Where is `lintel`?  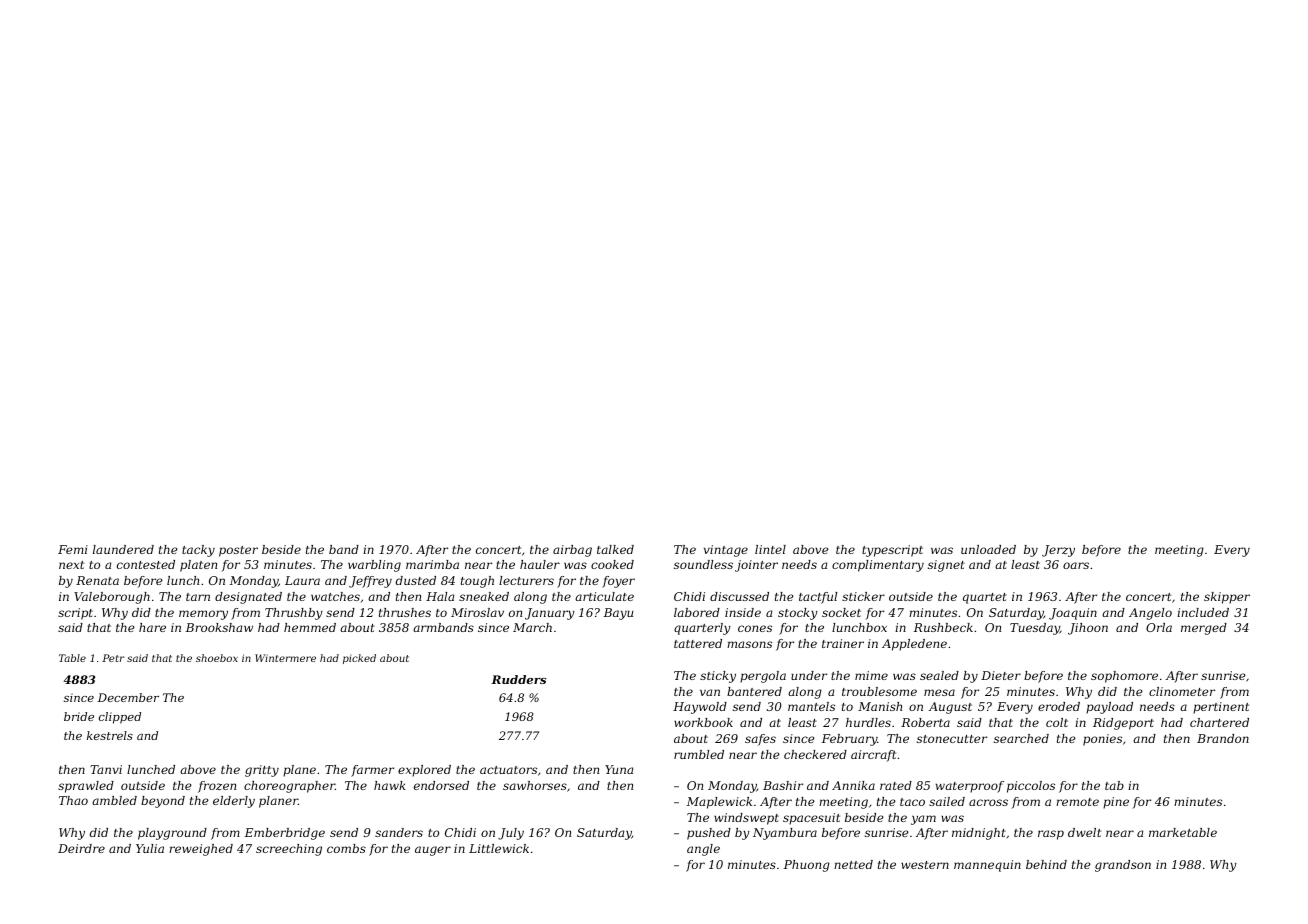 lintel is located at coordinates (770, 549).
